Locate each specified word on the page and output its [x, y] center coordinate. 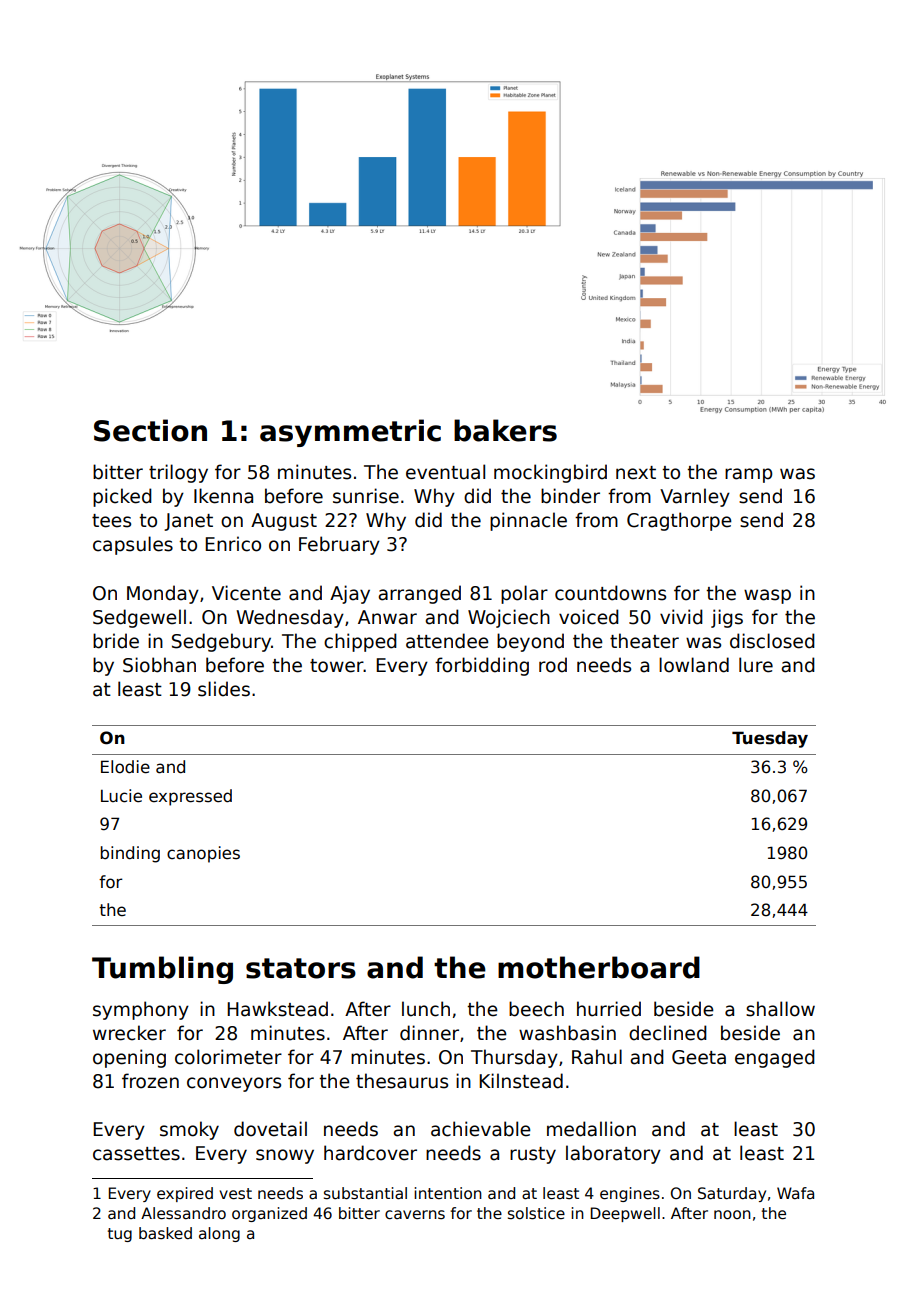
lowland [694, 665]
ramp [748, 475]
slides [224, 689]
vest [235, 1194]
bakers [505, 430]
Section [150, 430]
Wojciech [509, 618]
